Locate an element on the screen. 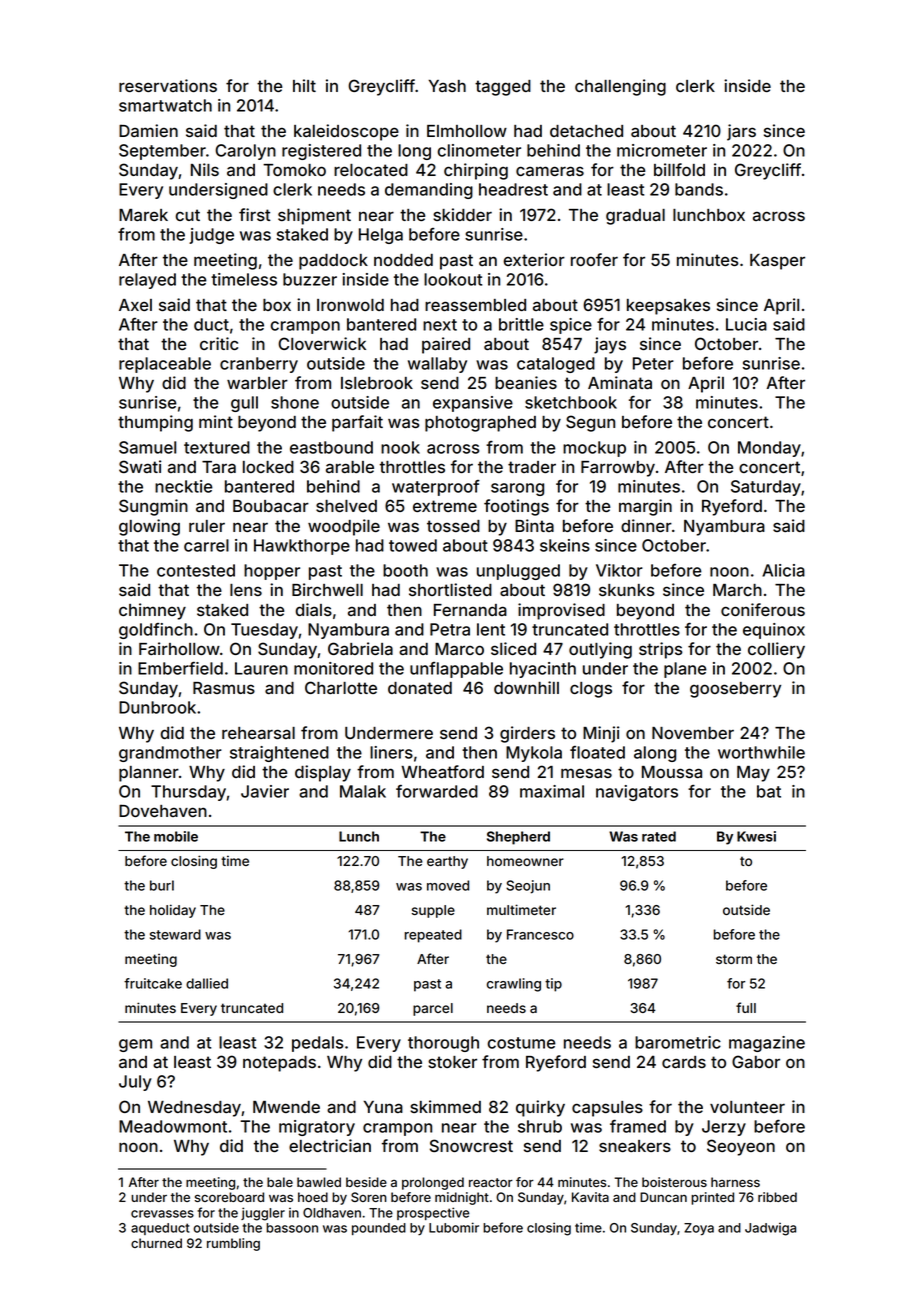 This screenshot has height=1308, width=924. Mwende is located at coordinates (286, 1107).
